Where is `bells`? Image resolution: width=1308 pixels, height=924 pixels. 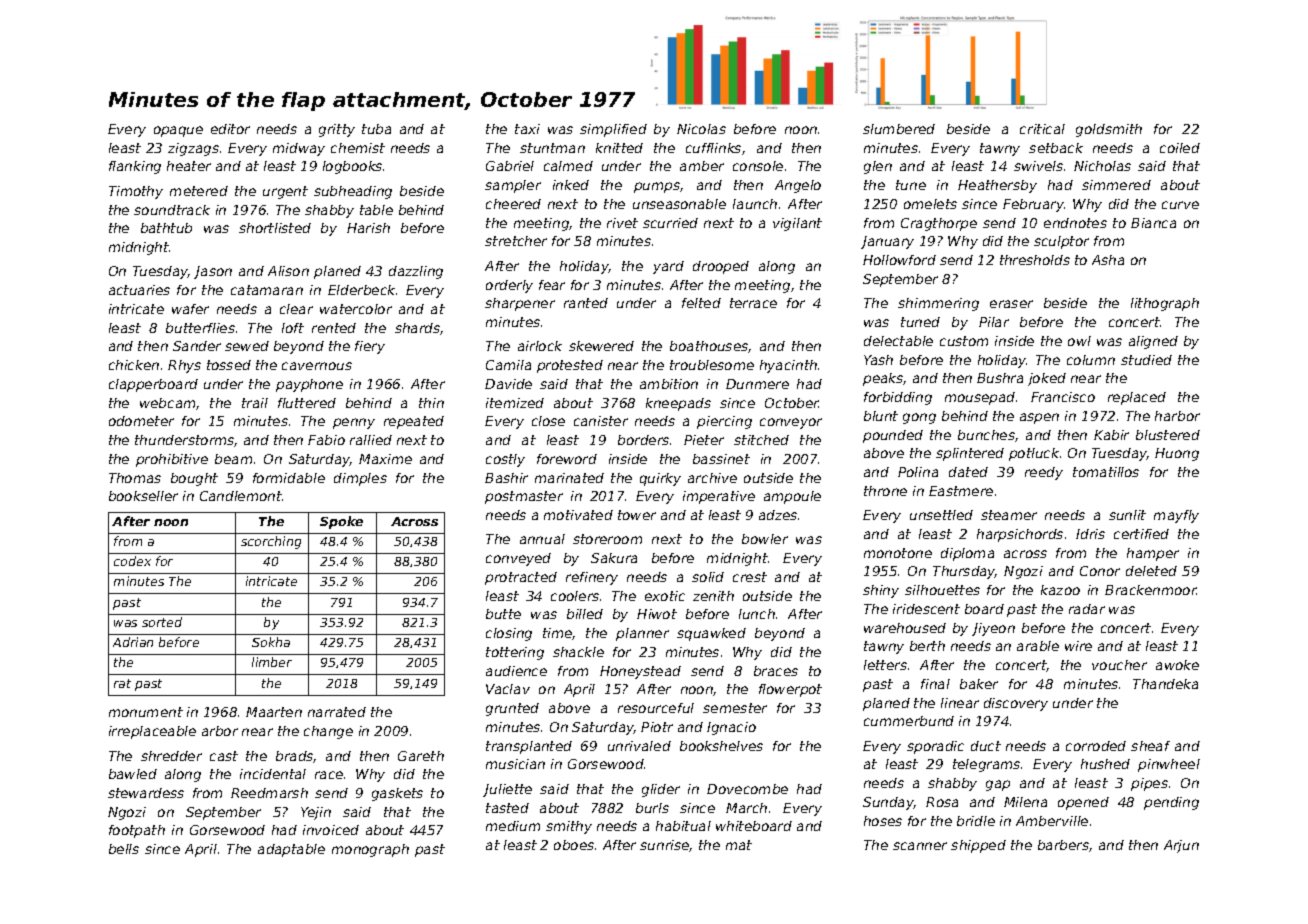 bells is located at coordinates (124, 849).
